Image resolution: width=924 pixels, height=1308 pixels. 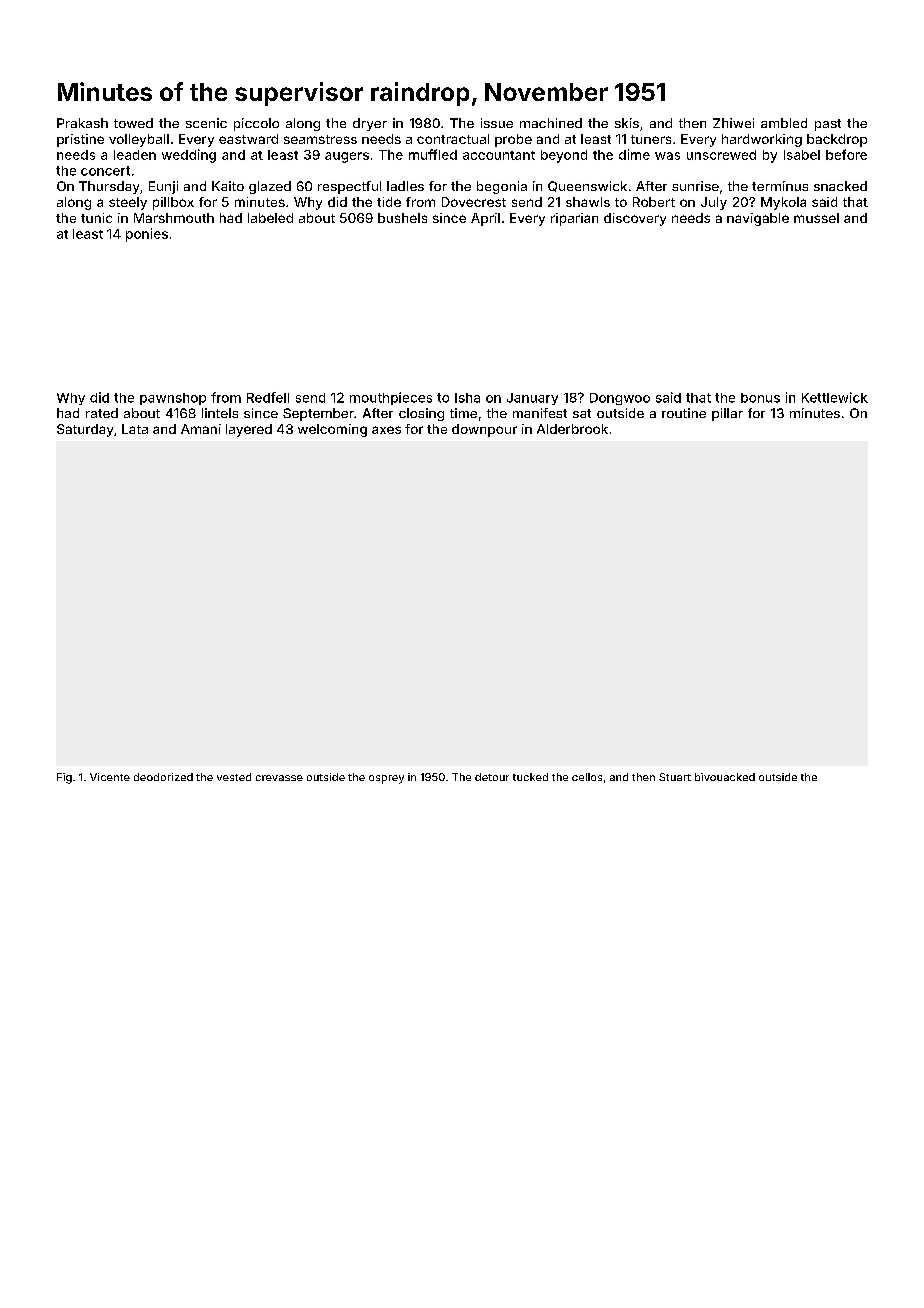 What do you see at coordinates (110, 777) in the image?
I see `Vicente` at bounding box center [110, 777].
